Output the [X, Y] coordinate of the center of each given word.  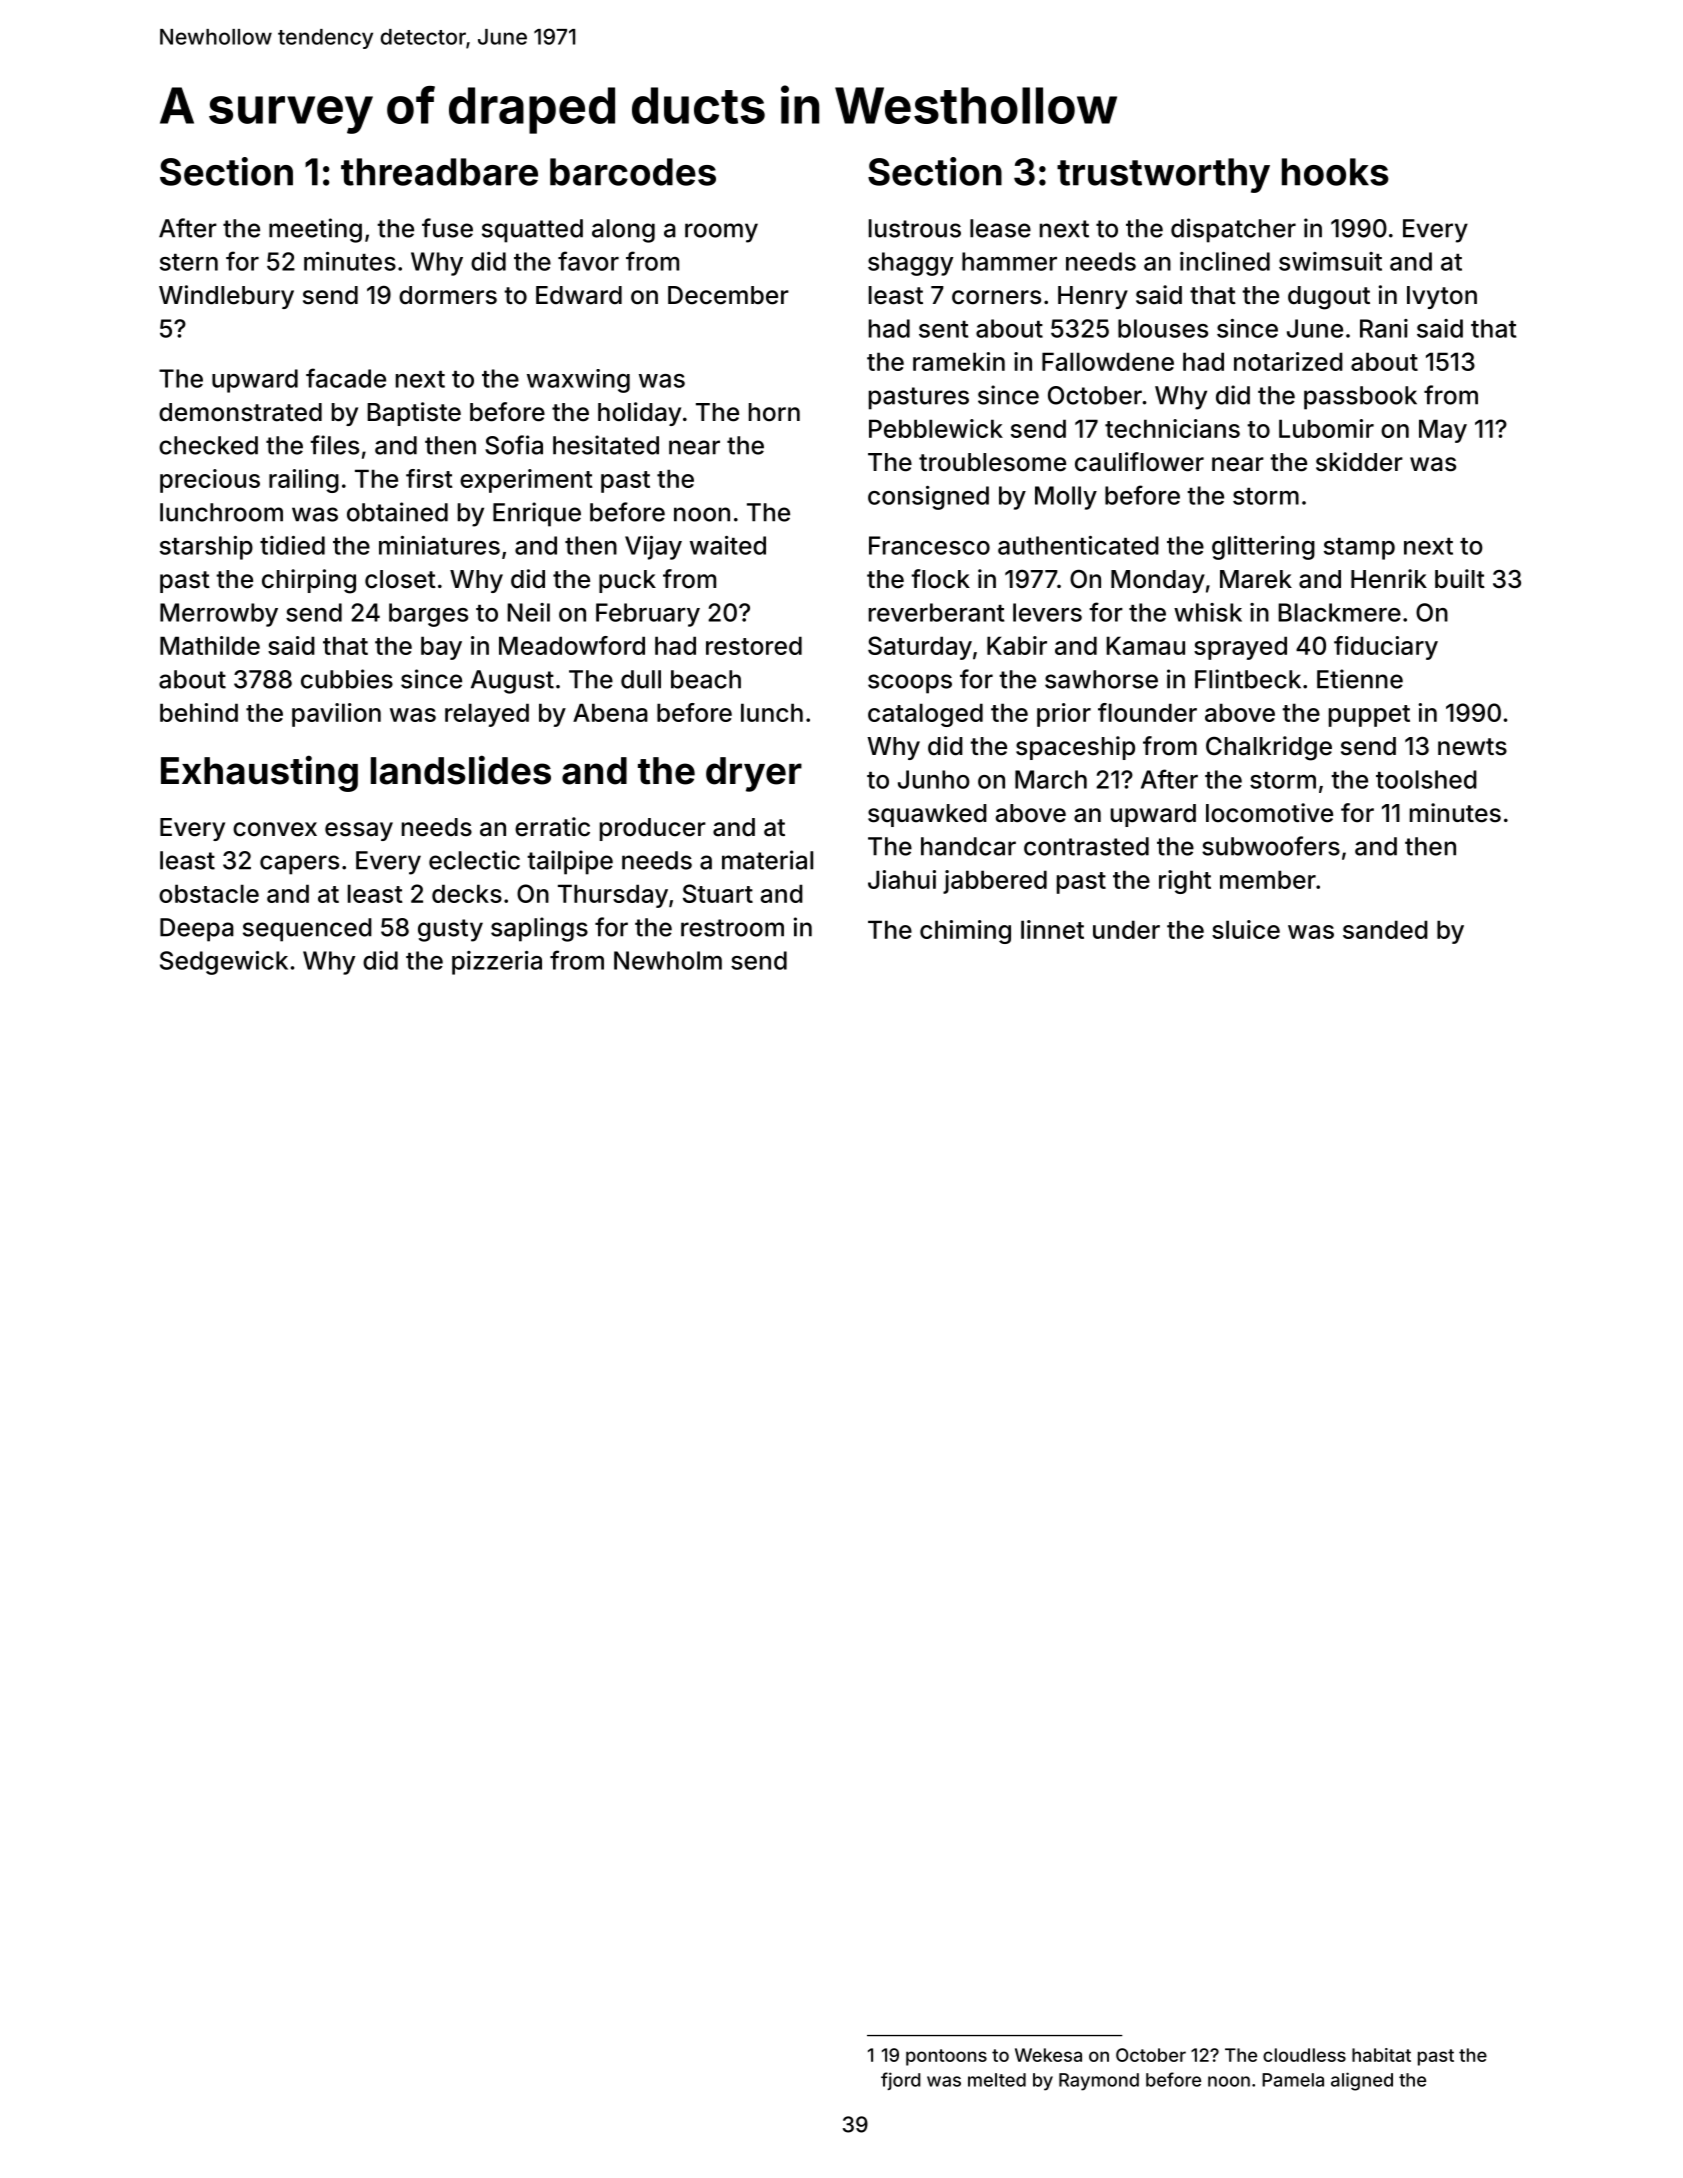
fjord [901, 2081]
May [1443, 431]
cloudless [1304, 2055]
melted [997, 2080]
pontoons [946, 2057]
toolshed [1426, 779]
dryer [754, 774]
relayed [487, 715]
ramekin [959, 361]
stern [189, 262]
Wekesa [1048, 2055]
